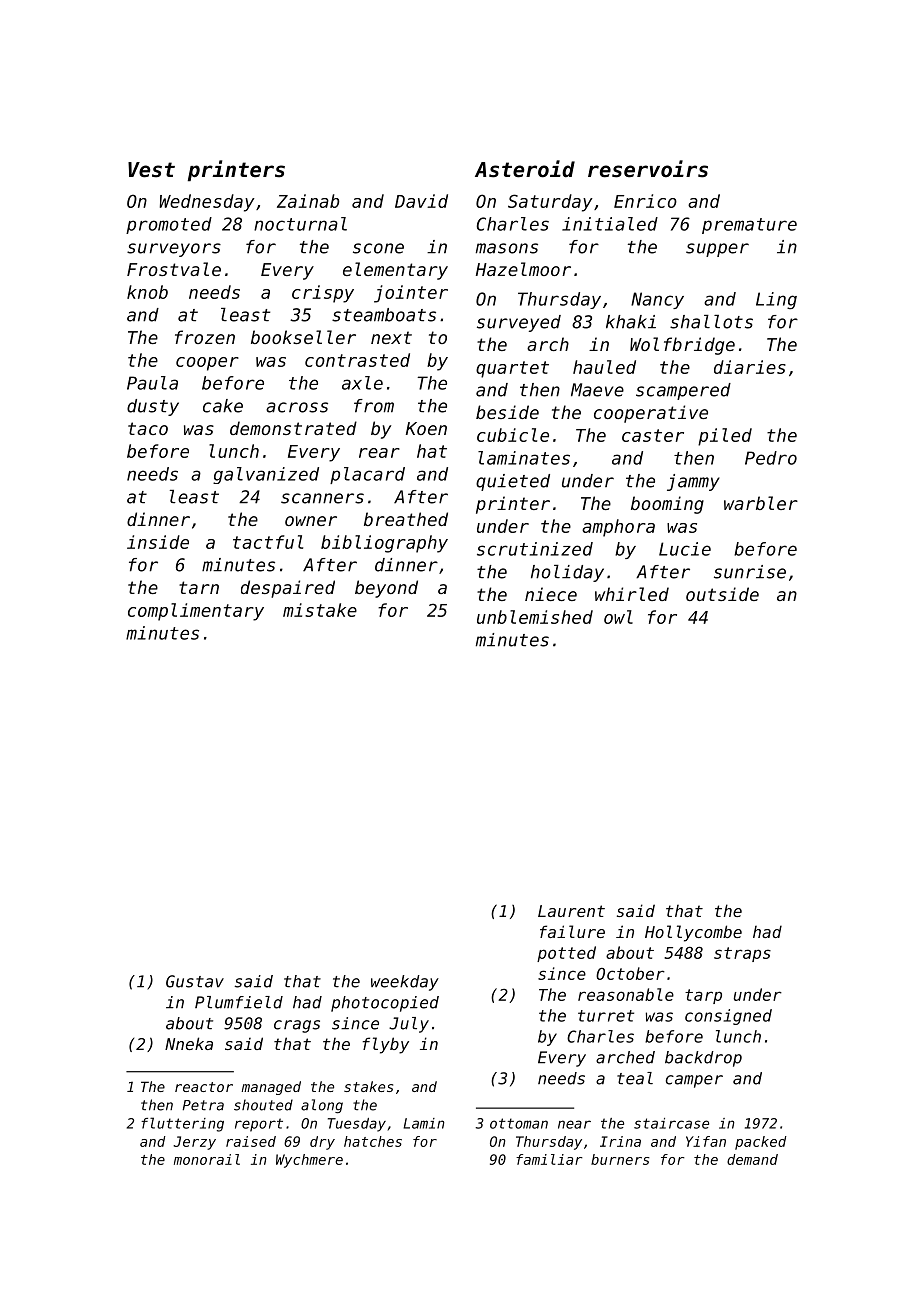 This screenshot has width=924, height=1311. I want to click on Asteroid, so click(525, 169).
